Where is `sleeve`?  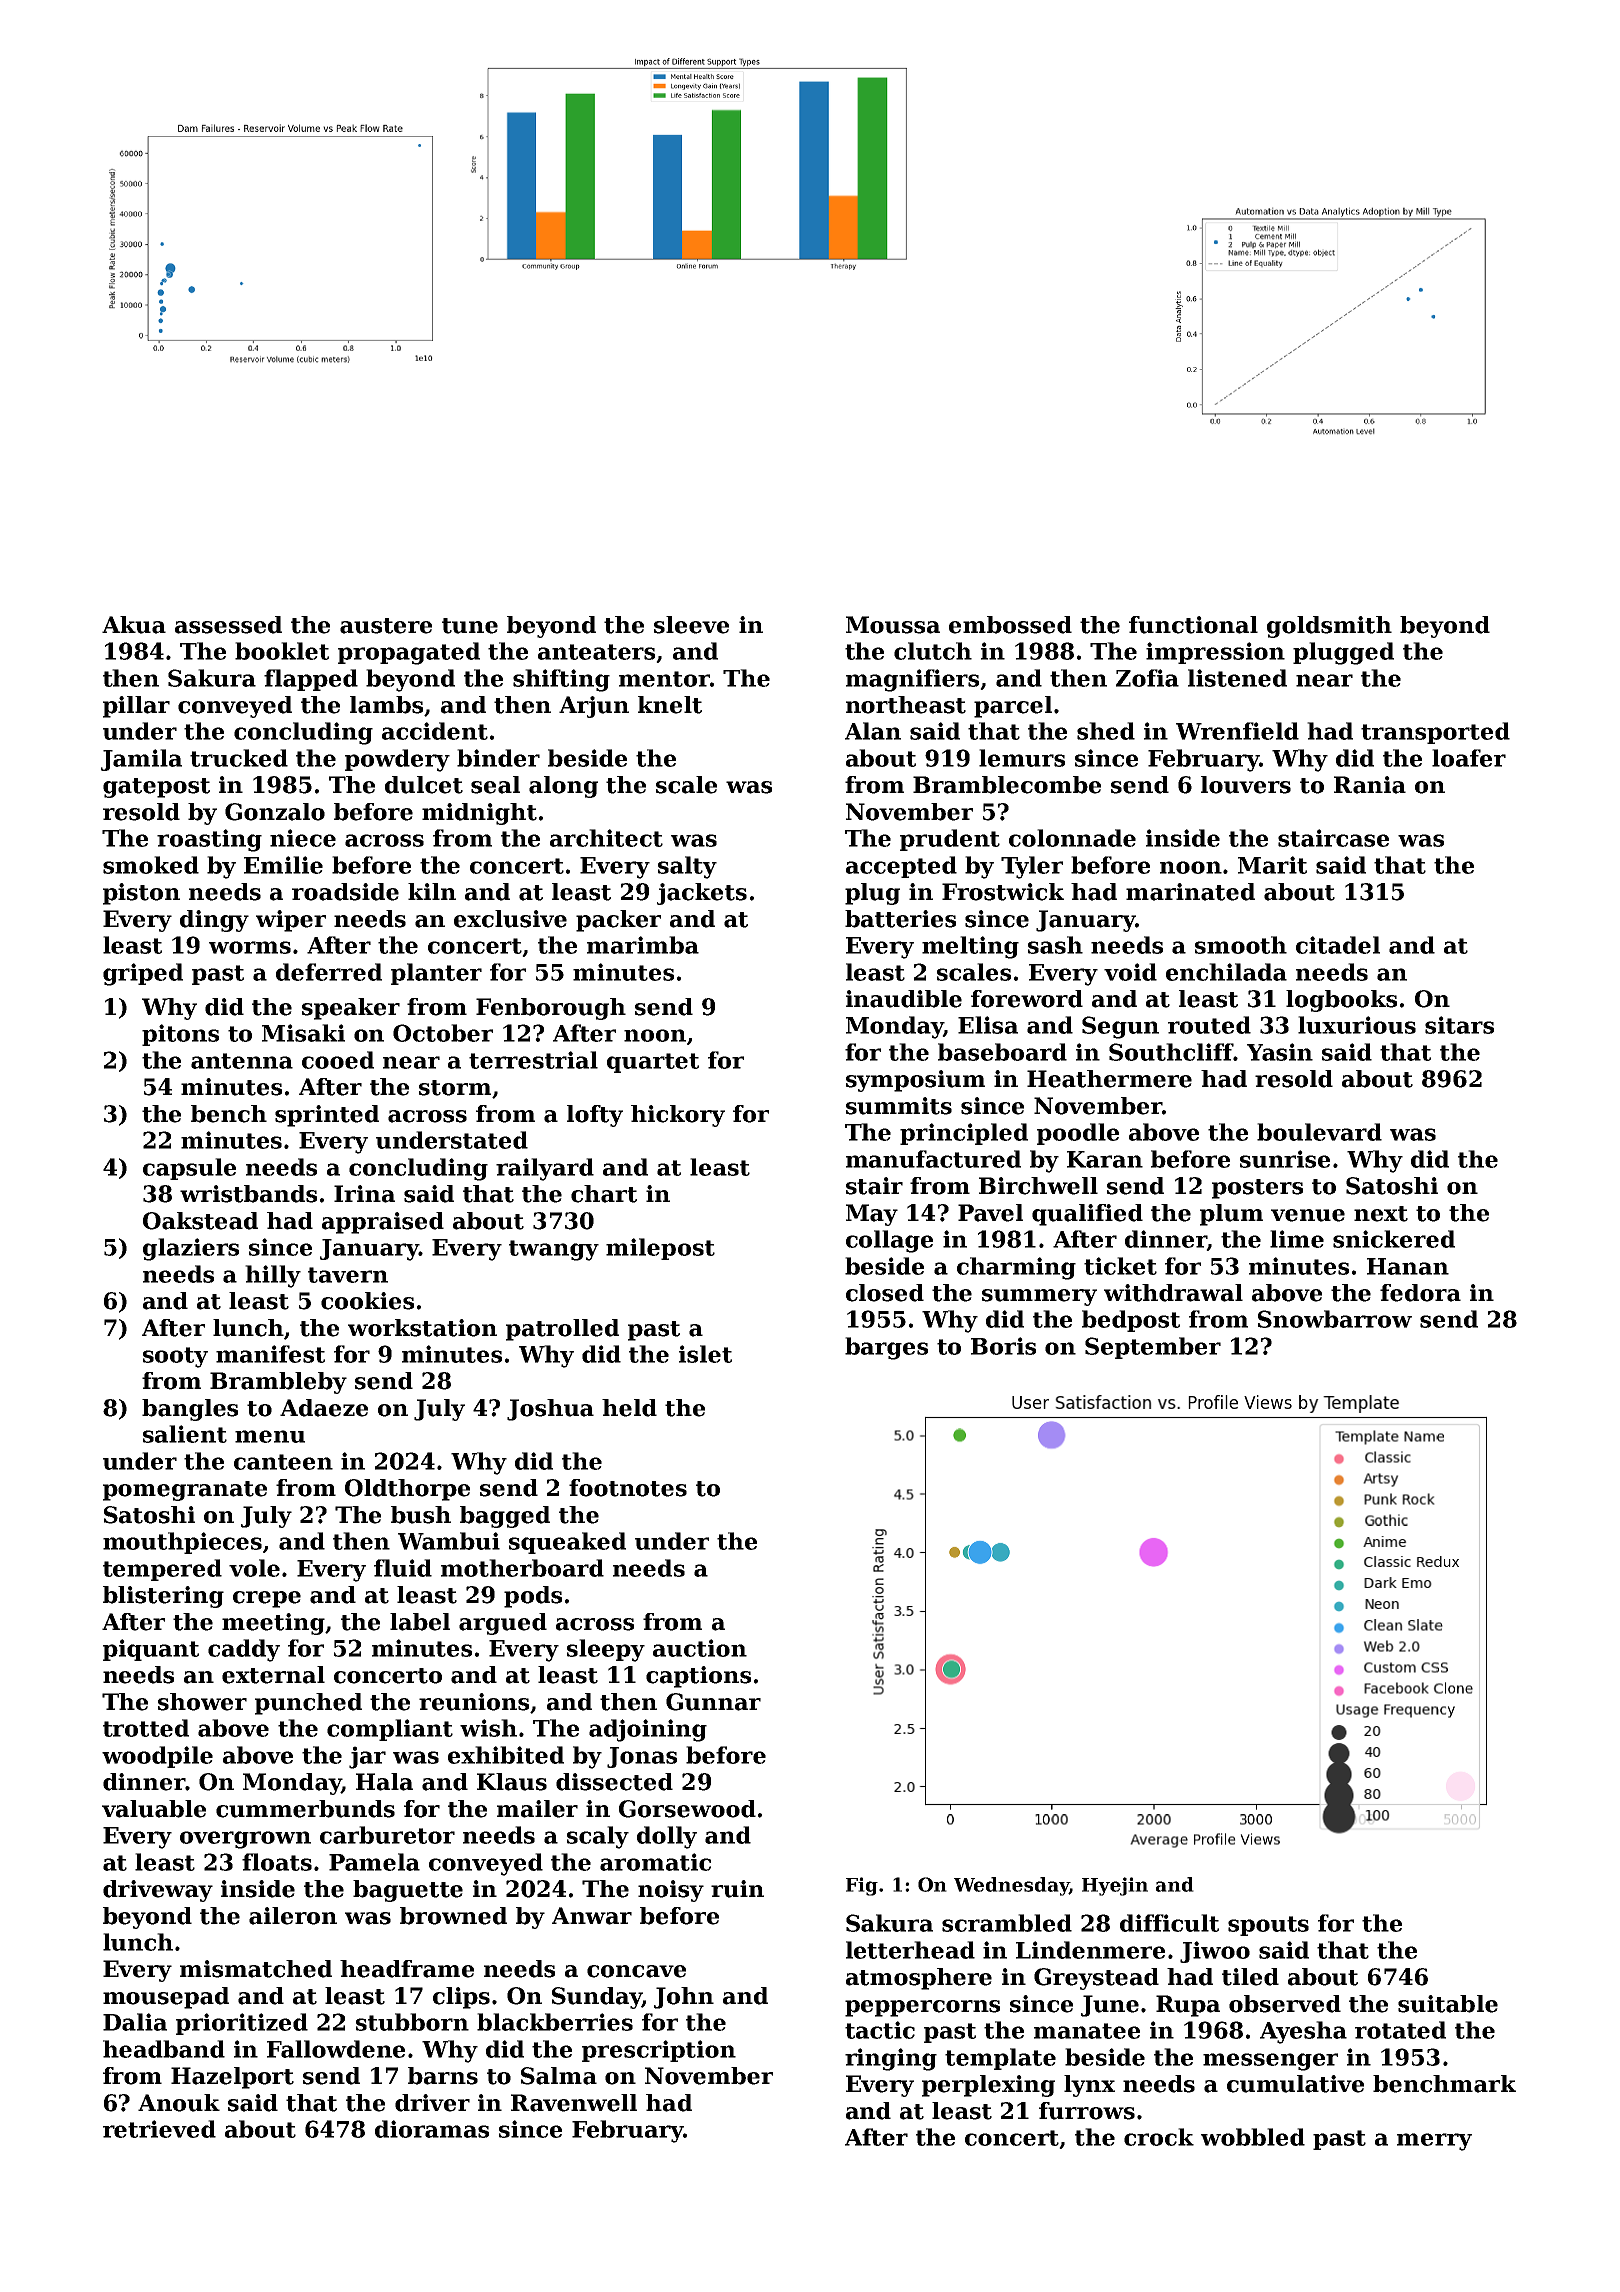
sleeve is located at coordinates (691, 625).
